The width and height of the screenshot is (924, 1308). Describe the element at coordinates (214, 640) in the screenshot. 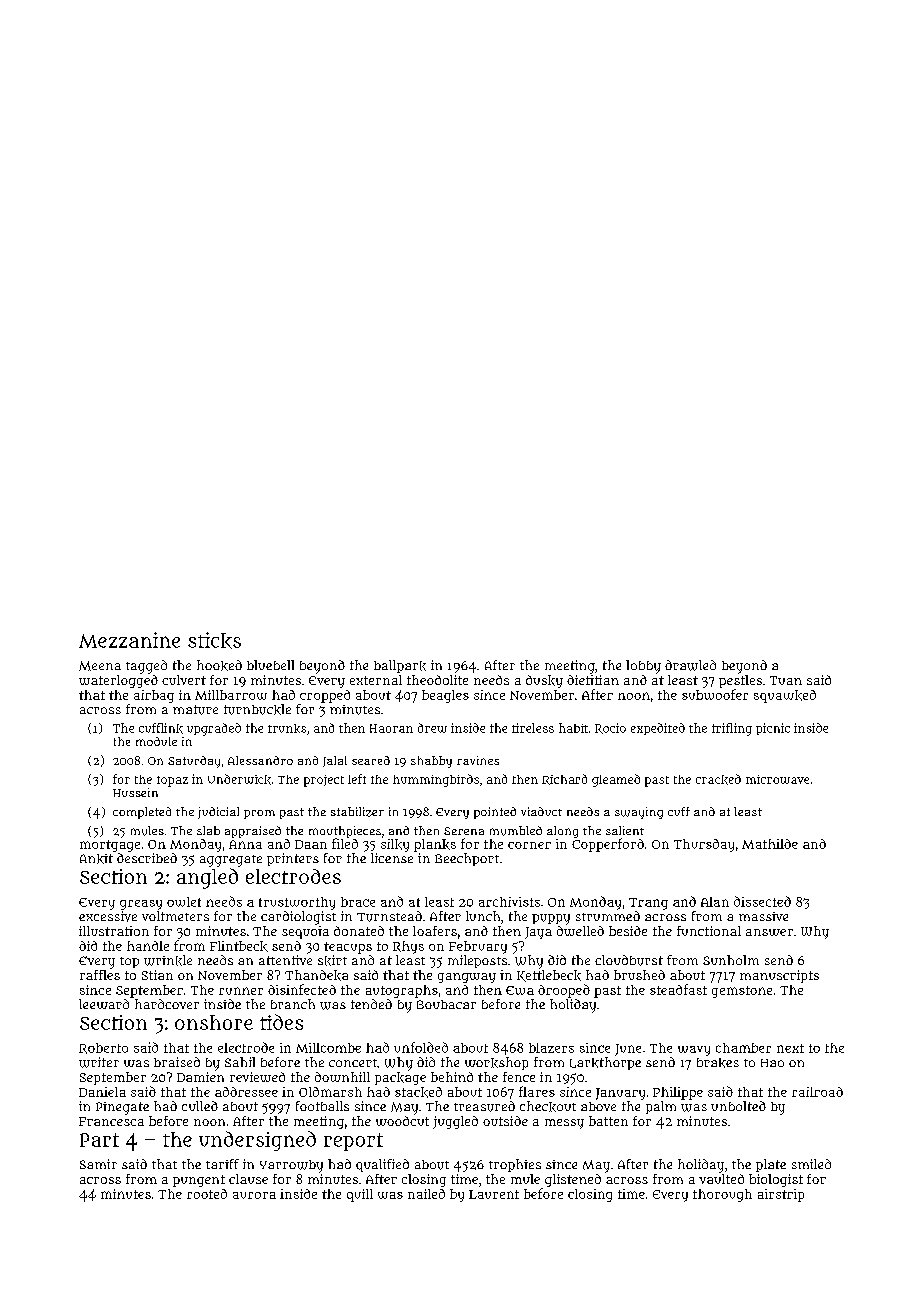

I see `sticks` at that location.
